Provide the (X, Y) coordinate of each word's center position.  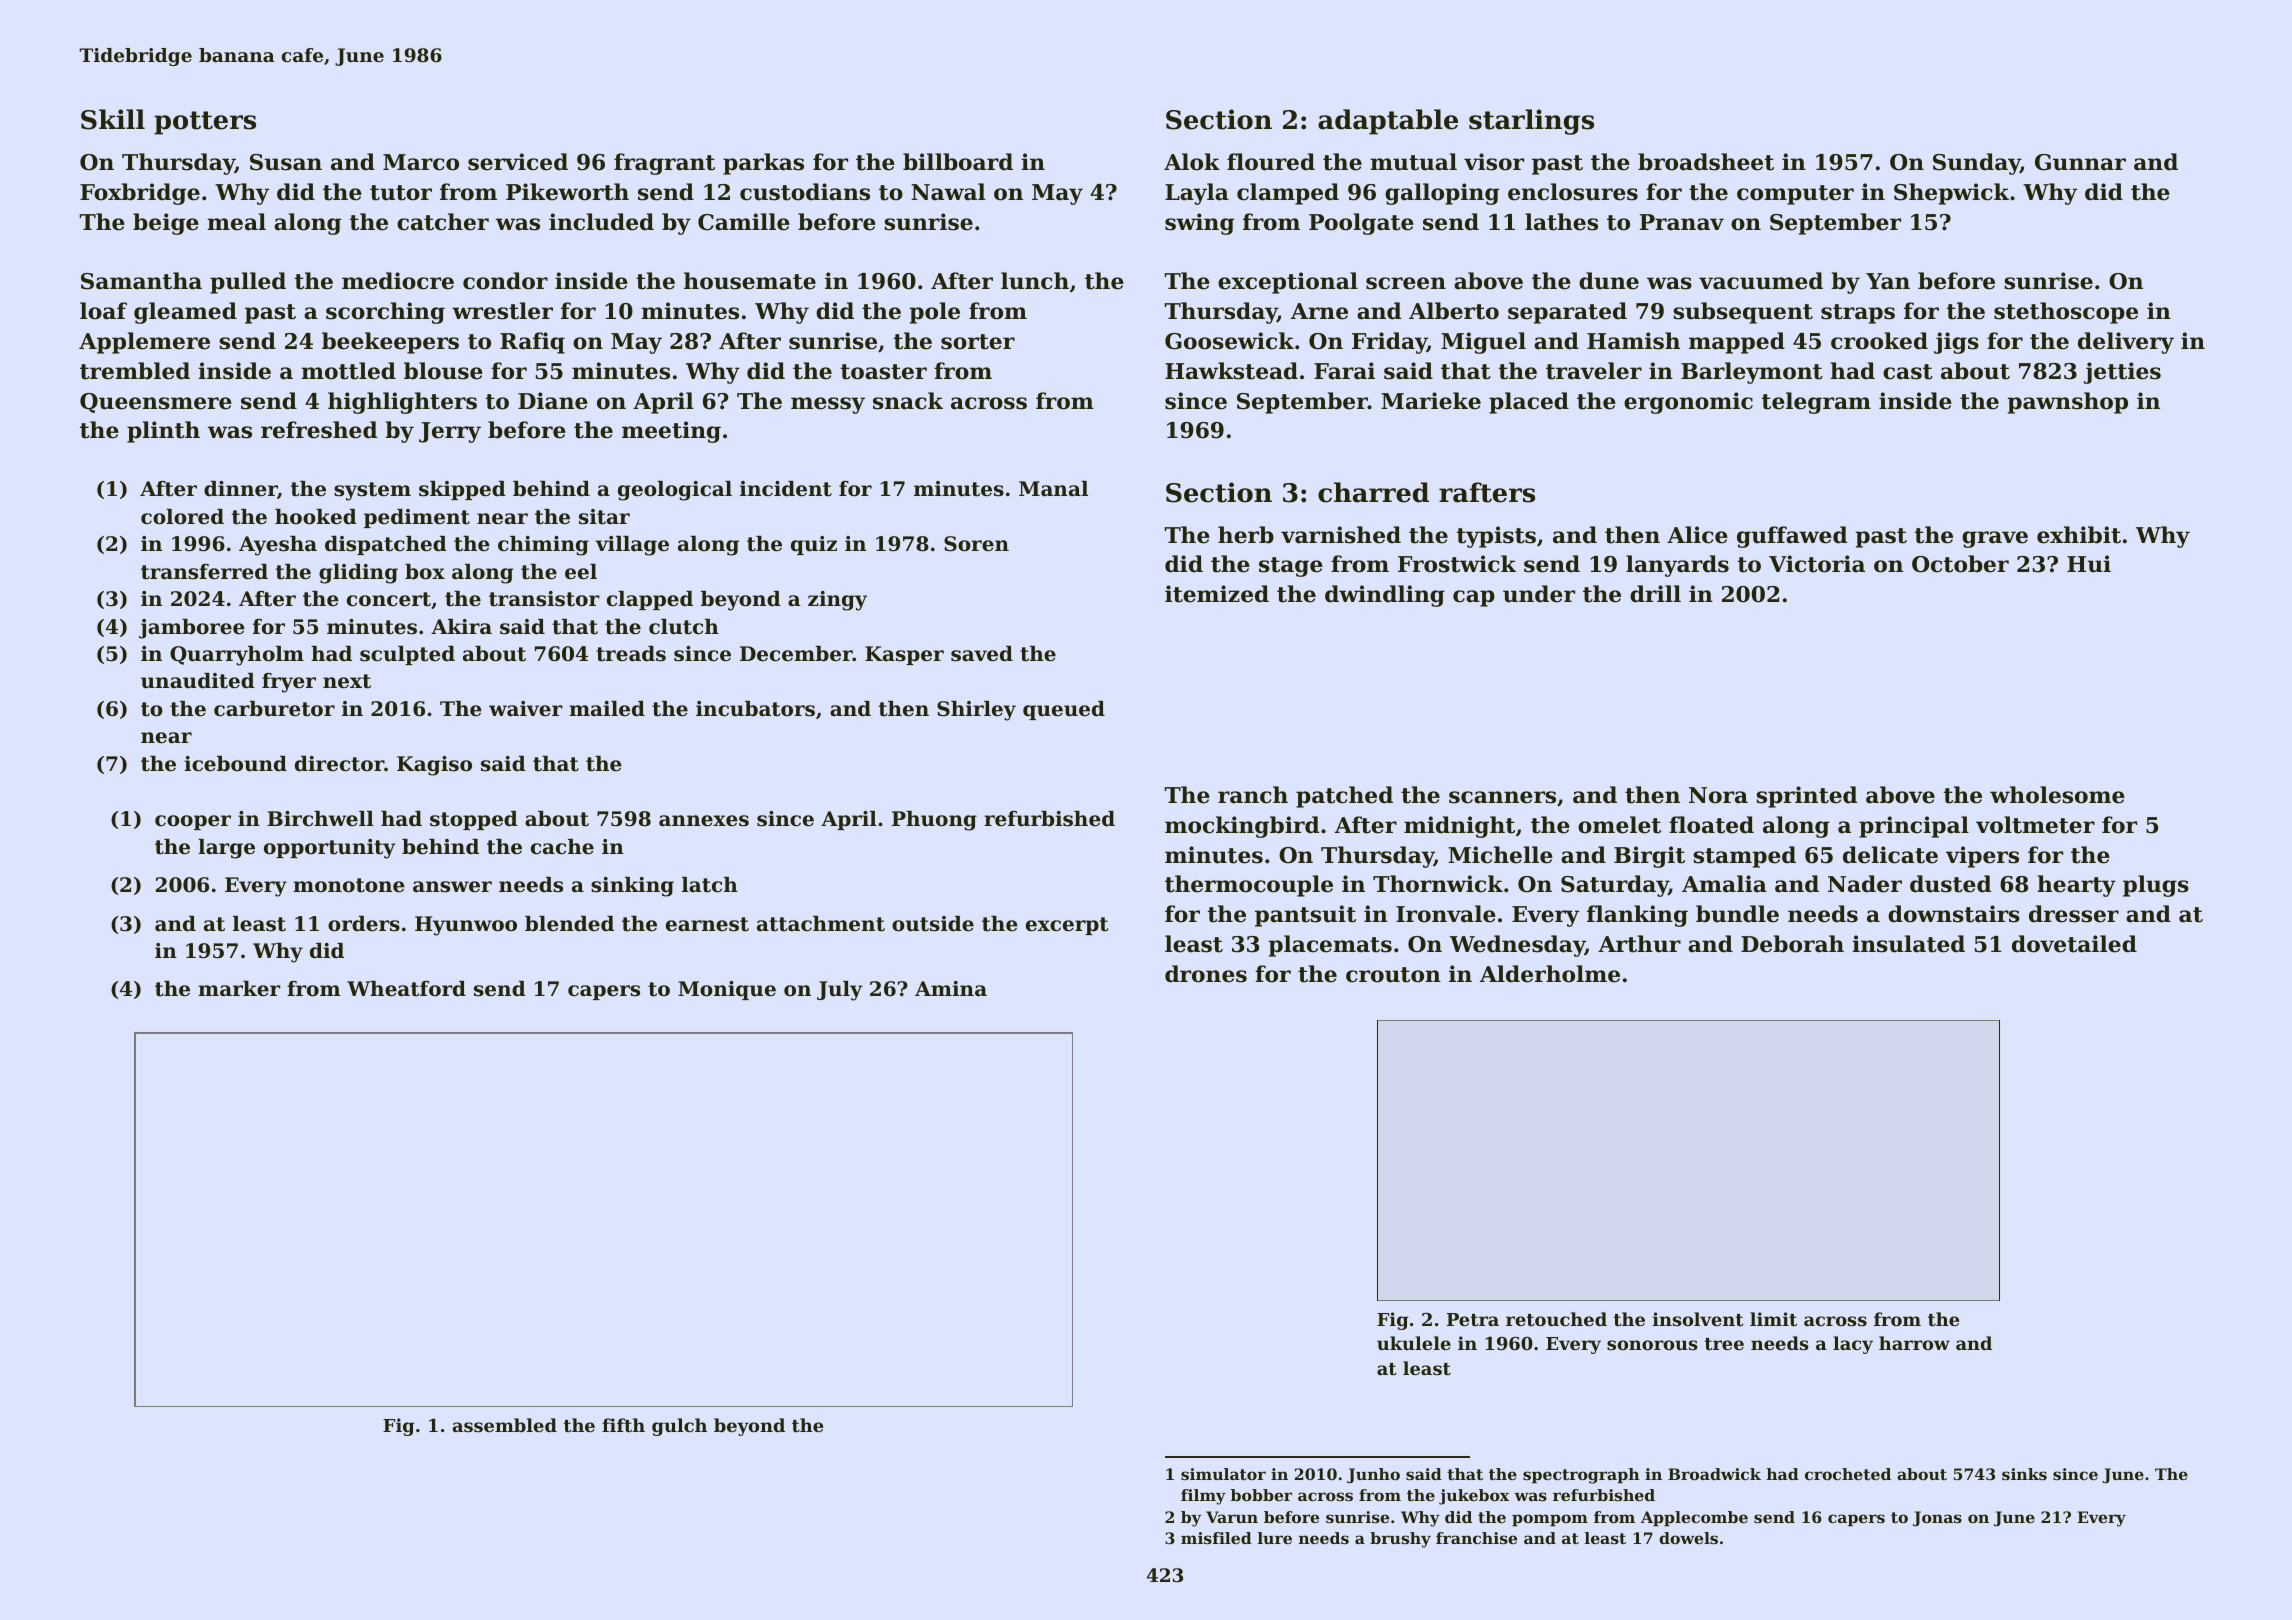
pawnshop (2067, 403)
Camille (744, 222)
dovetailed (2074, 944)
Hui (2089, 564)
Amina (951, 989)
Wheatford (406, 989)
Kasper (904, 655)
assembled (505, 1425)
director (339, 764)
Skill (113, 119)
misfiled (1216, 1538)
